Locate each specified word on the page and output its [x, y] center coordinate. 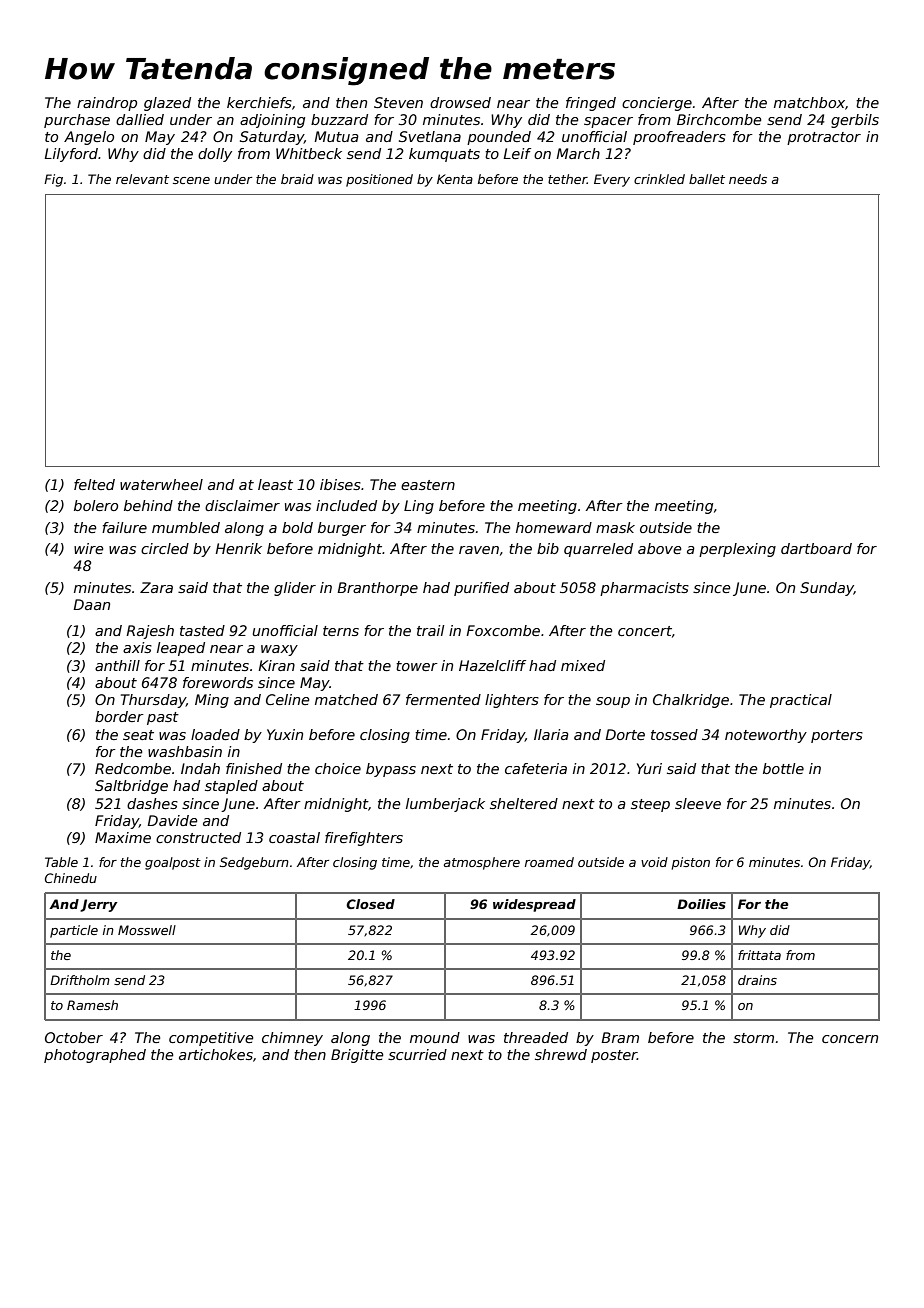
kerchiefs [259, 102]
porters [837, 736]
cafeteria [536, 768]
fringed [591, 104]
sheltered [524, 803]
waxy [279, 650]
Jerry [99, 905]
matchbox [809, 102]
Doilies [701, 904]
